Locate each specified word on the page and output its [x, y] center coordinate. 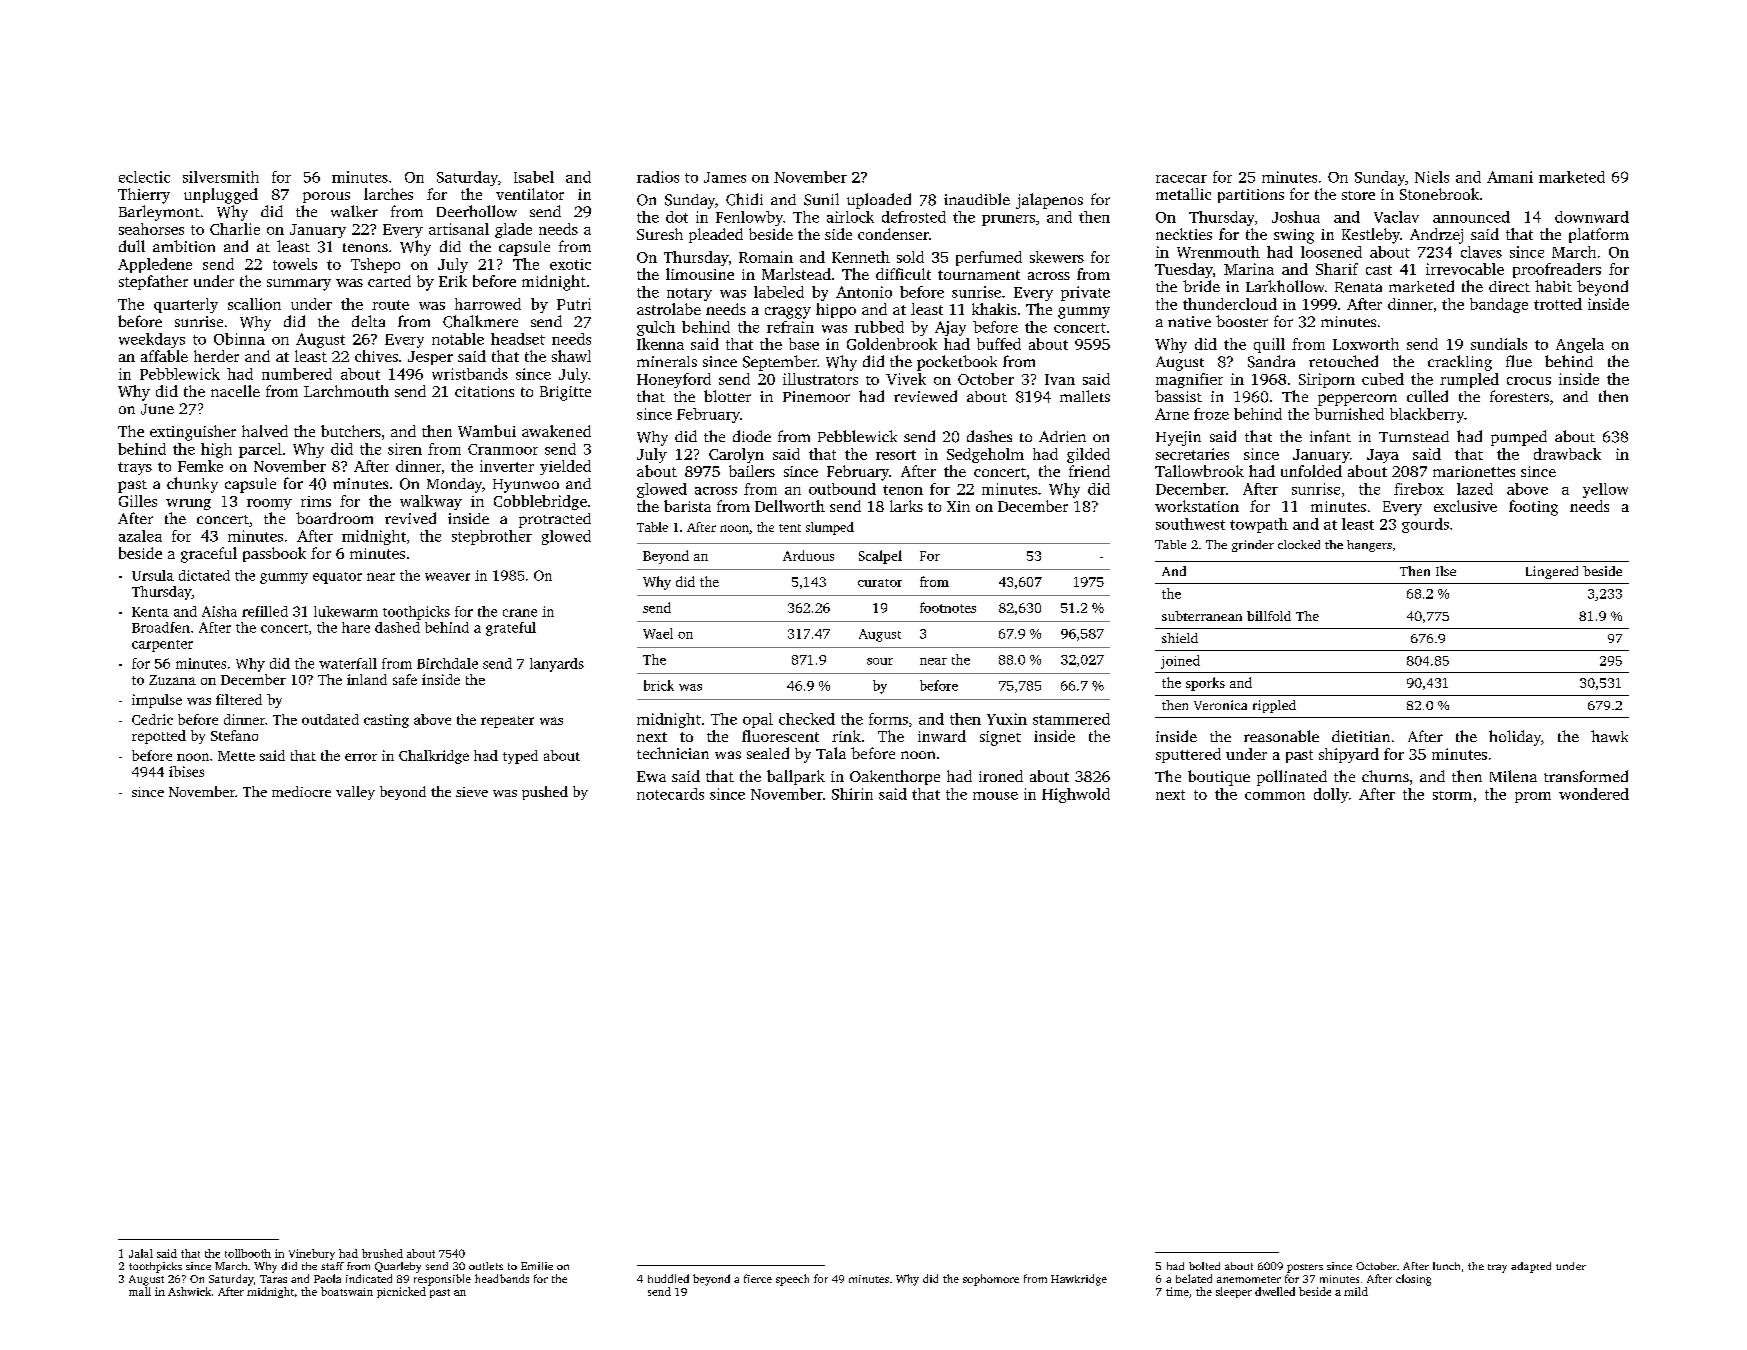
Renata [1358, 287]
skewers [1057, 257]
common [1275, 796]
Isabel [534, 177]
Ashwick [189, 1291]
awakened [556, 431]
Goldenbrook [892, 344]
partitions [1251, 196]
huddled [668, 1278]
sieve [472, 792]
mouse [995, 796]
